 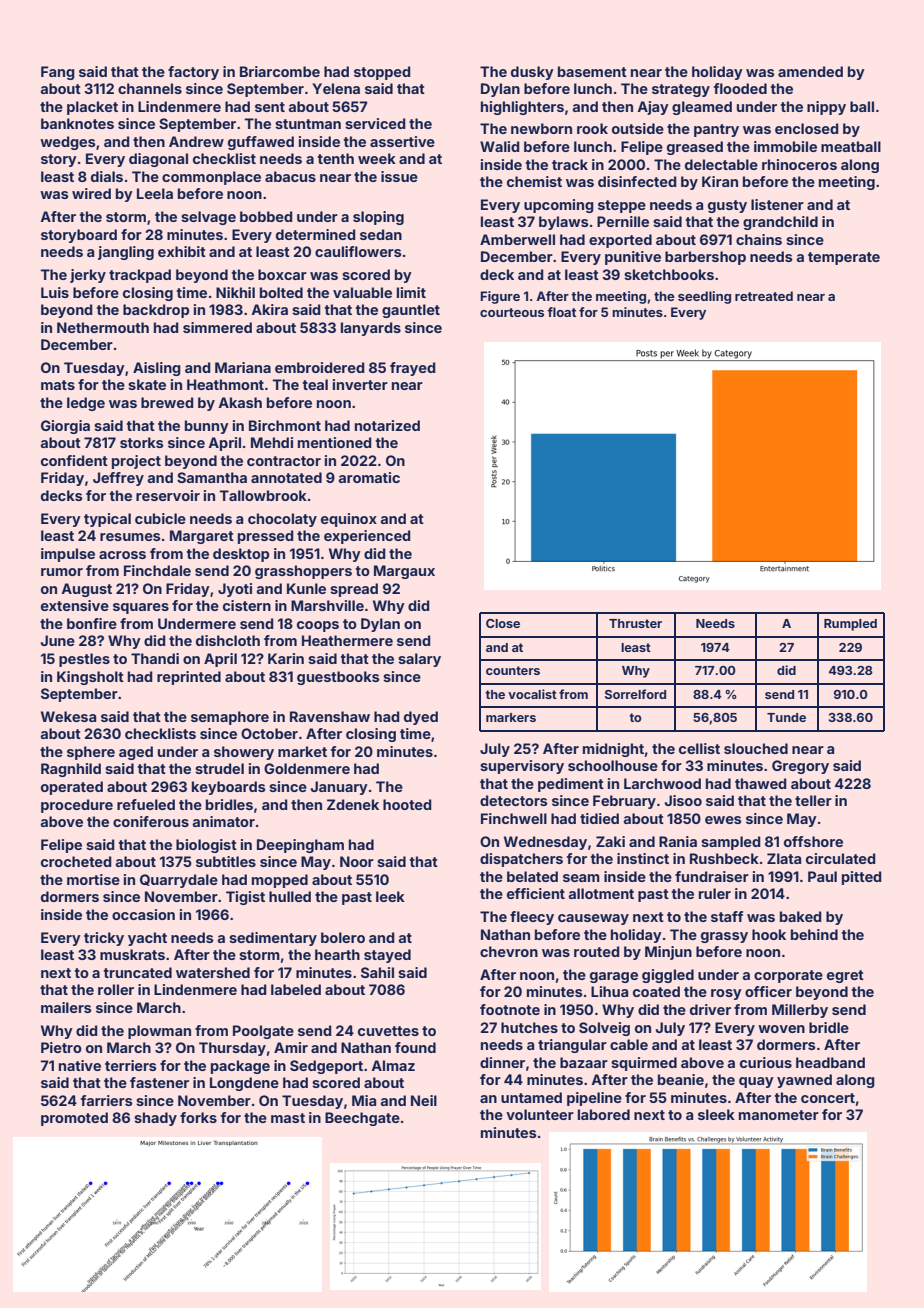 What do you see at coordinates (91, 193) in the screenshot?
I see `wired` at bounding box center [91, 193].
